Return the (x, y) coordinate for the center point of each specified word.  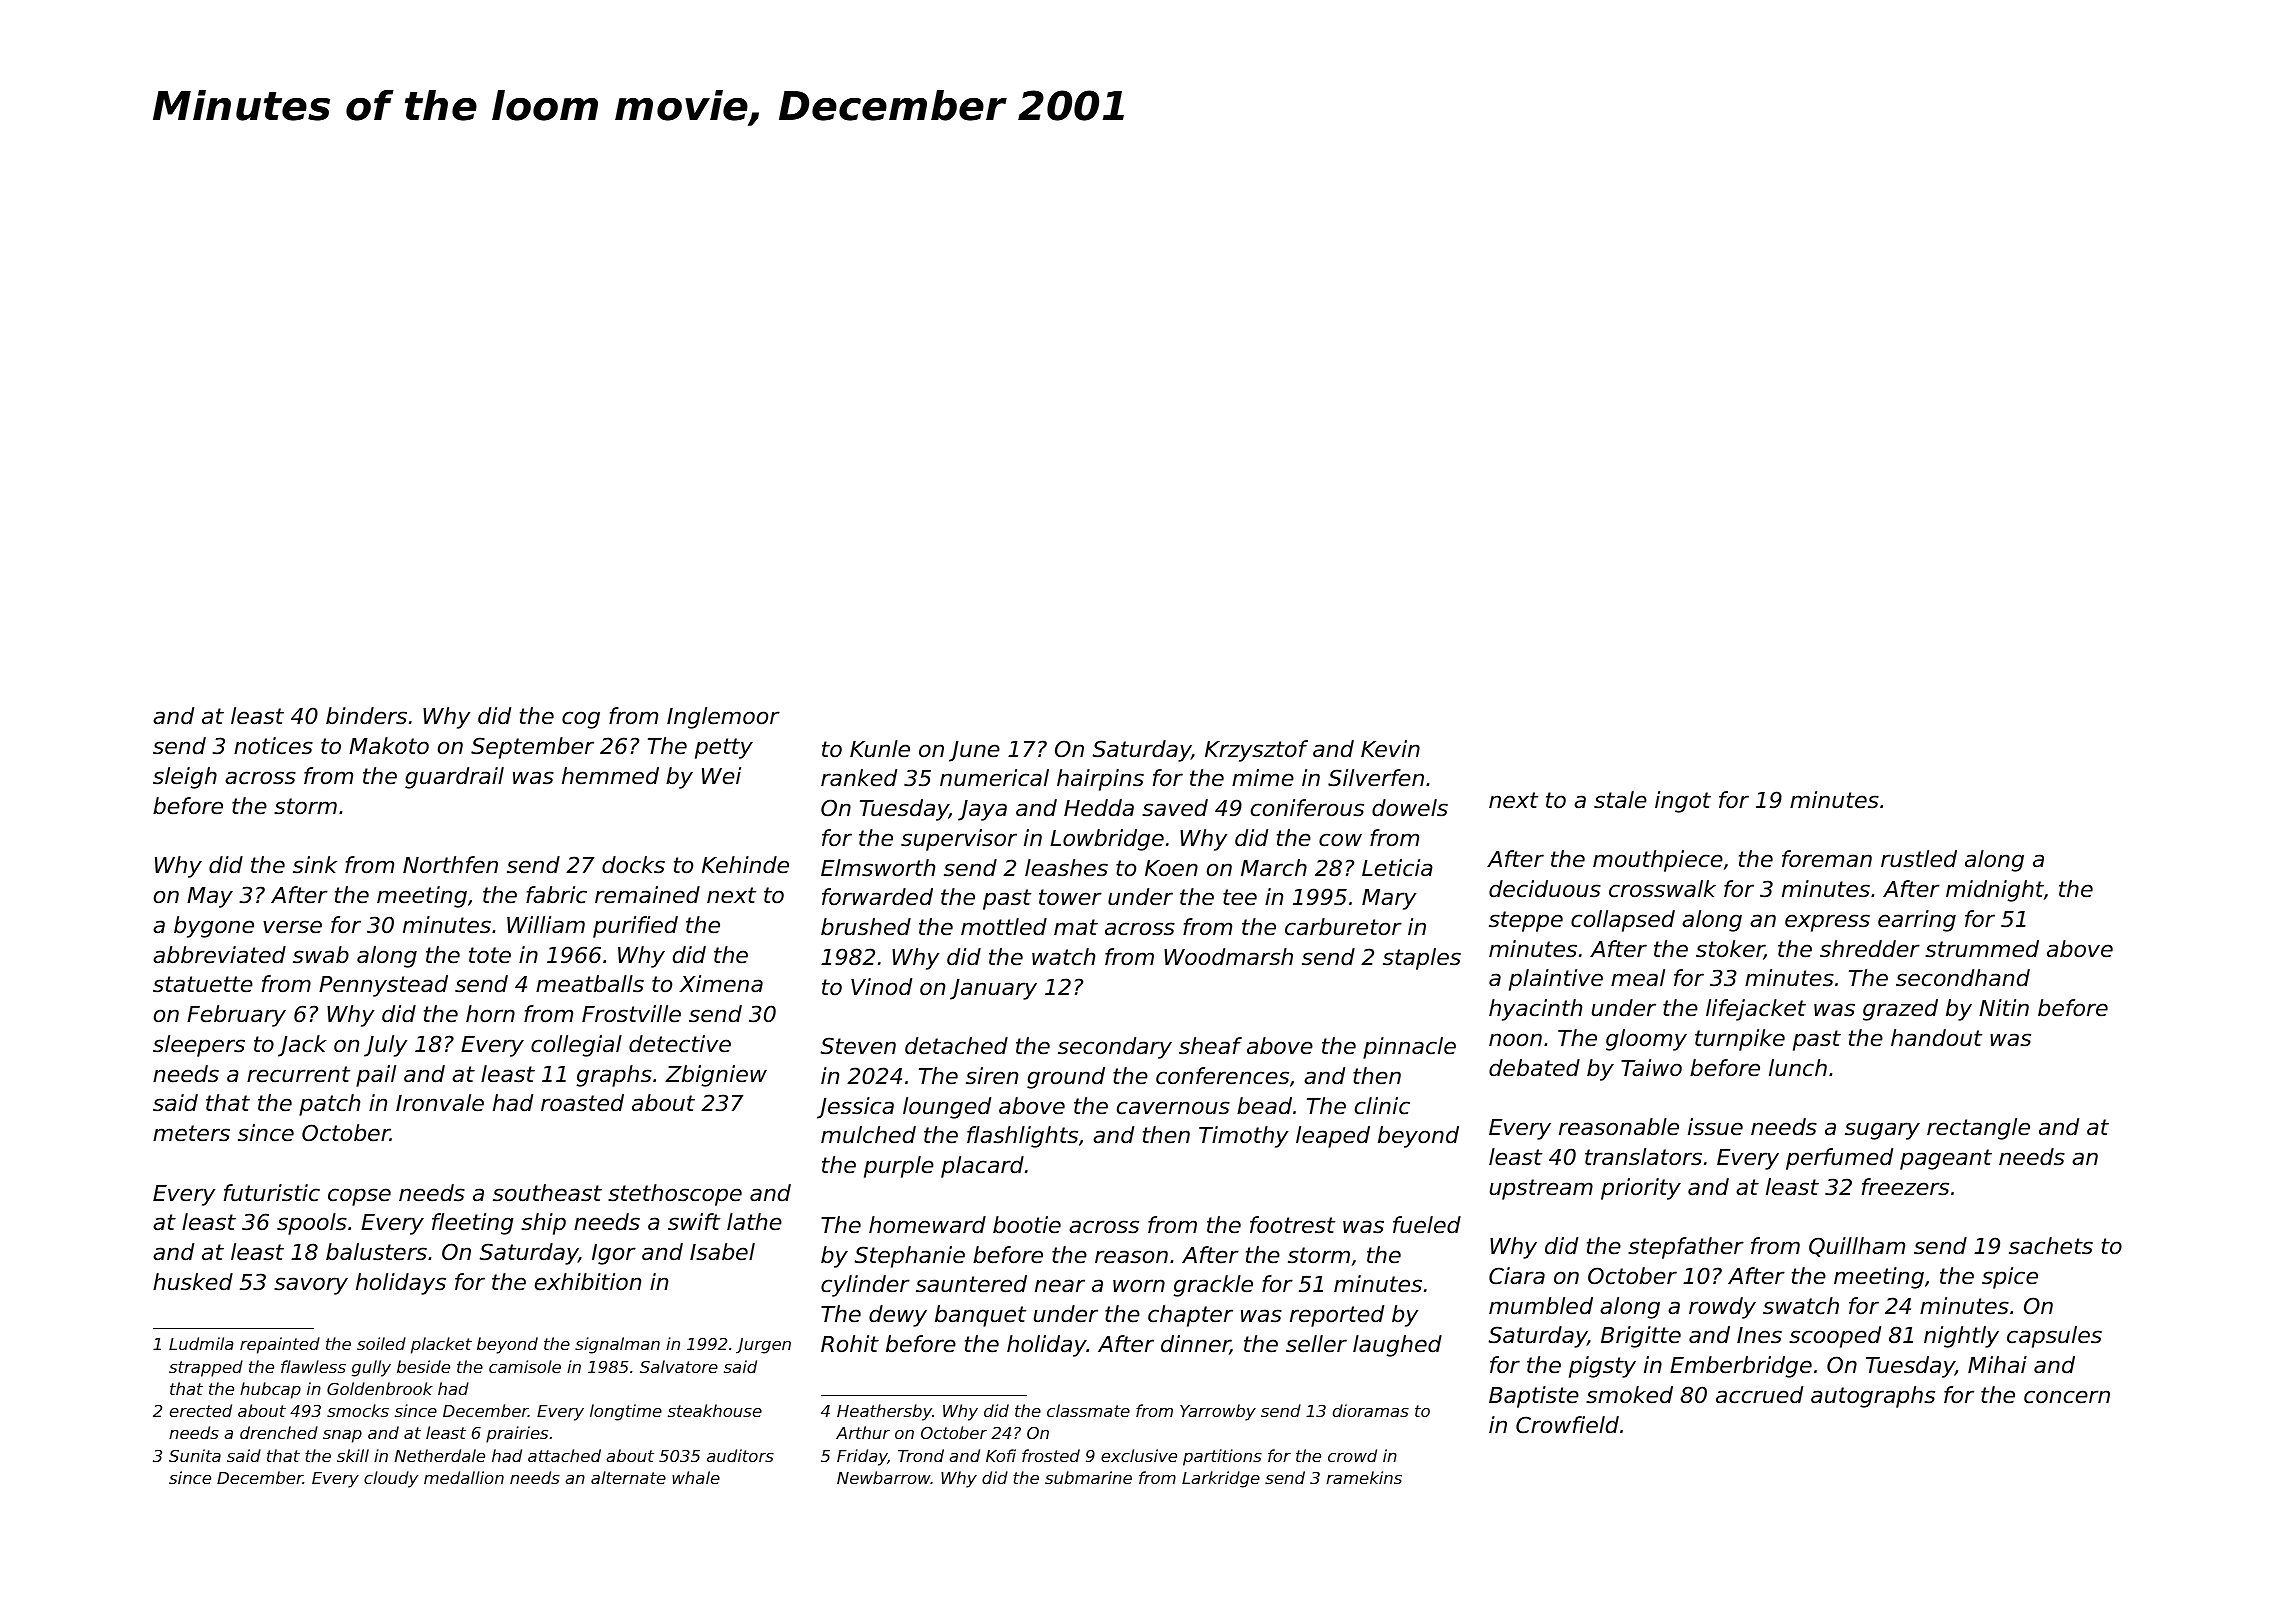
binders (366, 716)
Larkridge (1221, 1479)
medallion (464, 1477)
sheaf (1210, 1046)
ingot (1683, 802)
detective (680, 1044)
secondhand (1963, 978)
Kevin (1390, 749)
